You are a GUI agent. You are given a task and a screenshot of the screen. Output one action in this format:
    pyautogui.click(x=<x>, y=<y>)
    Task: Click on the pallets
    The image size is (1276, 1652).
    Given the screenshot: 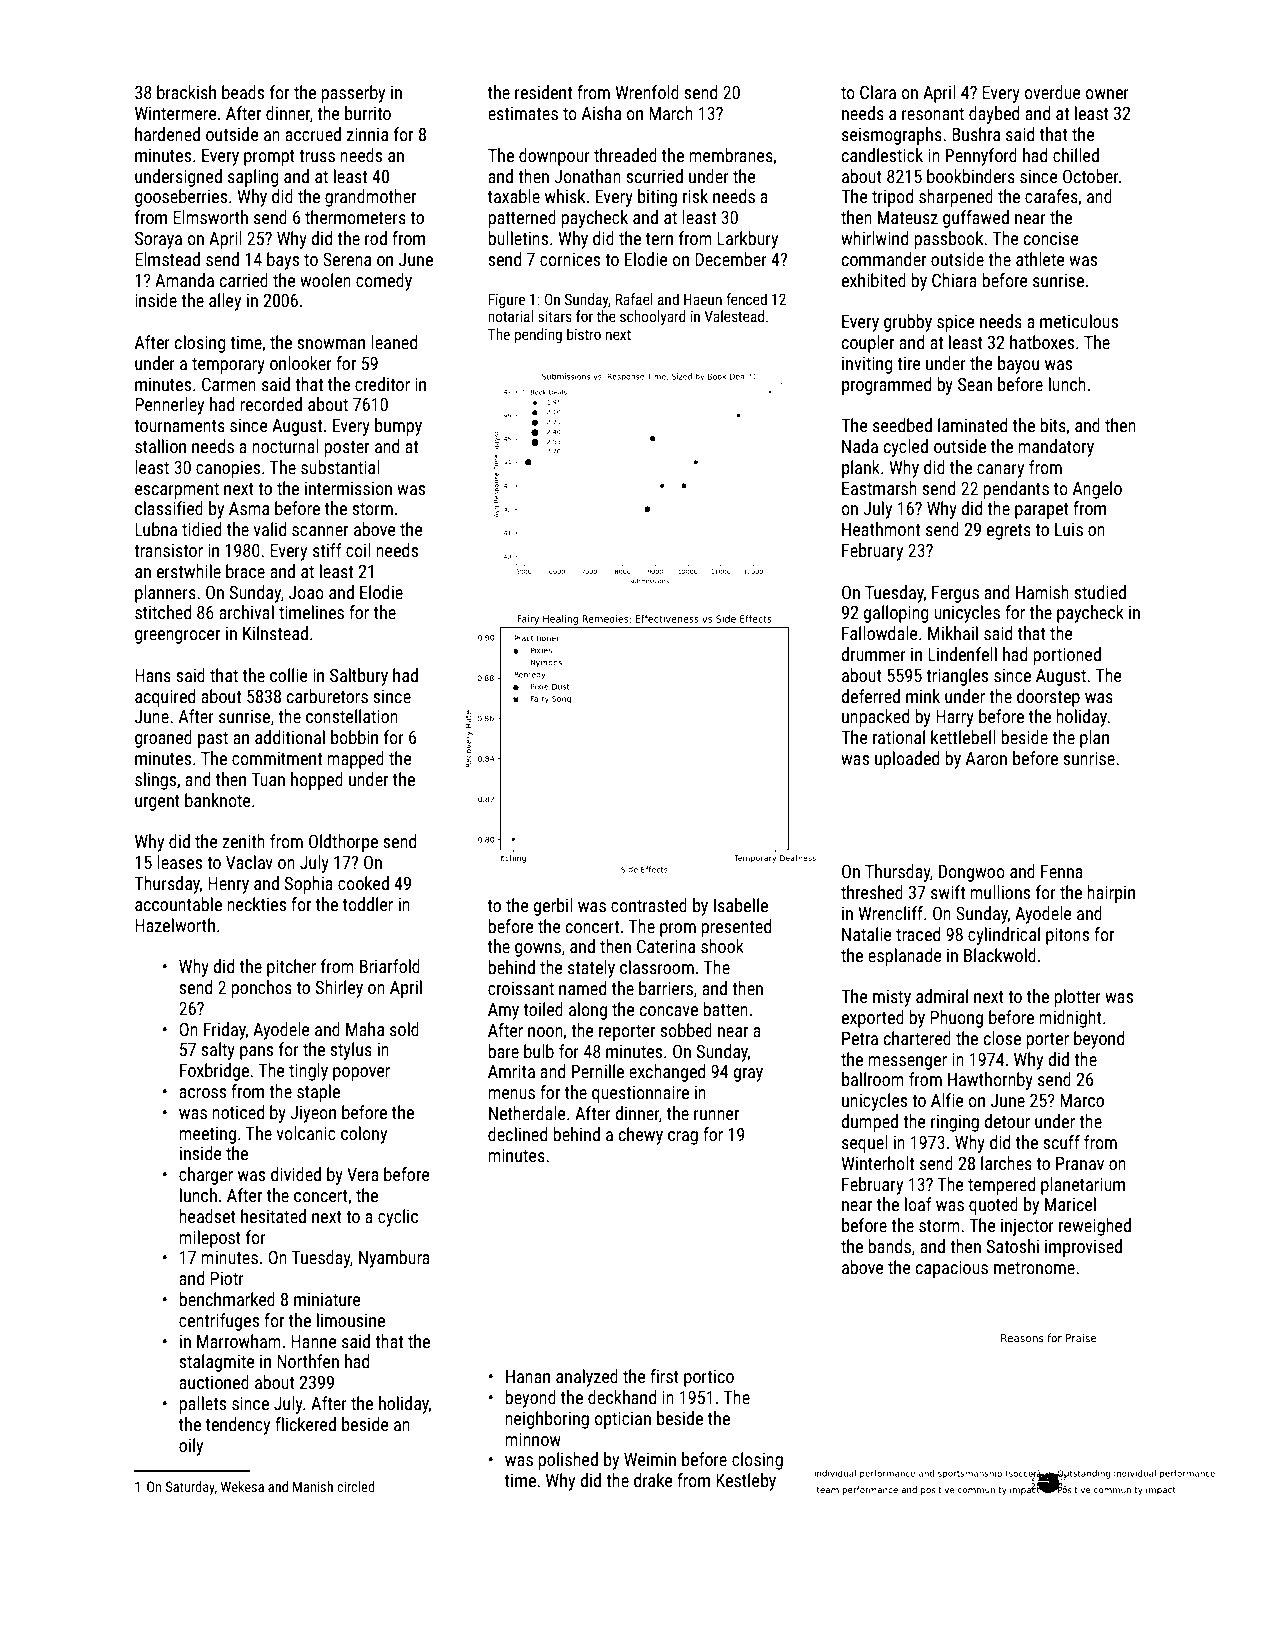 What is the action you would take?
    pyautogui.click(x=203, y=1405)
